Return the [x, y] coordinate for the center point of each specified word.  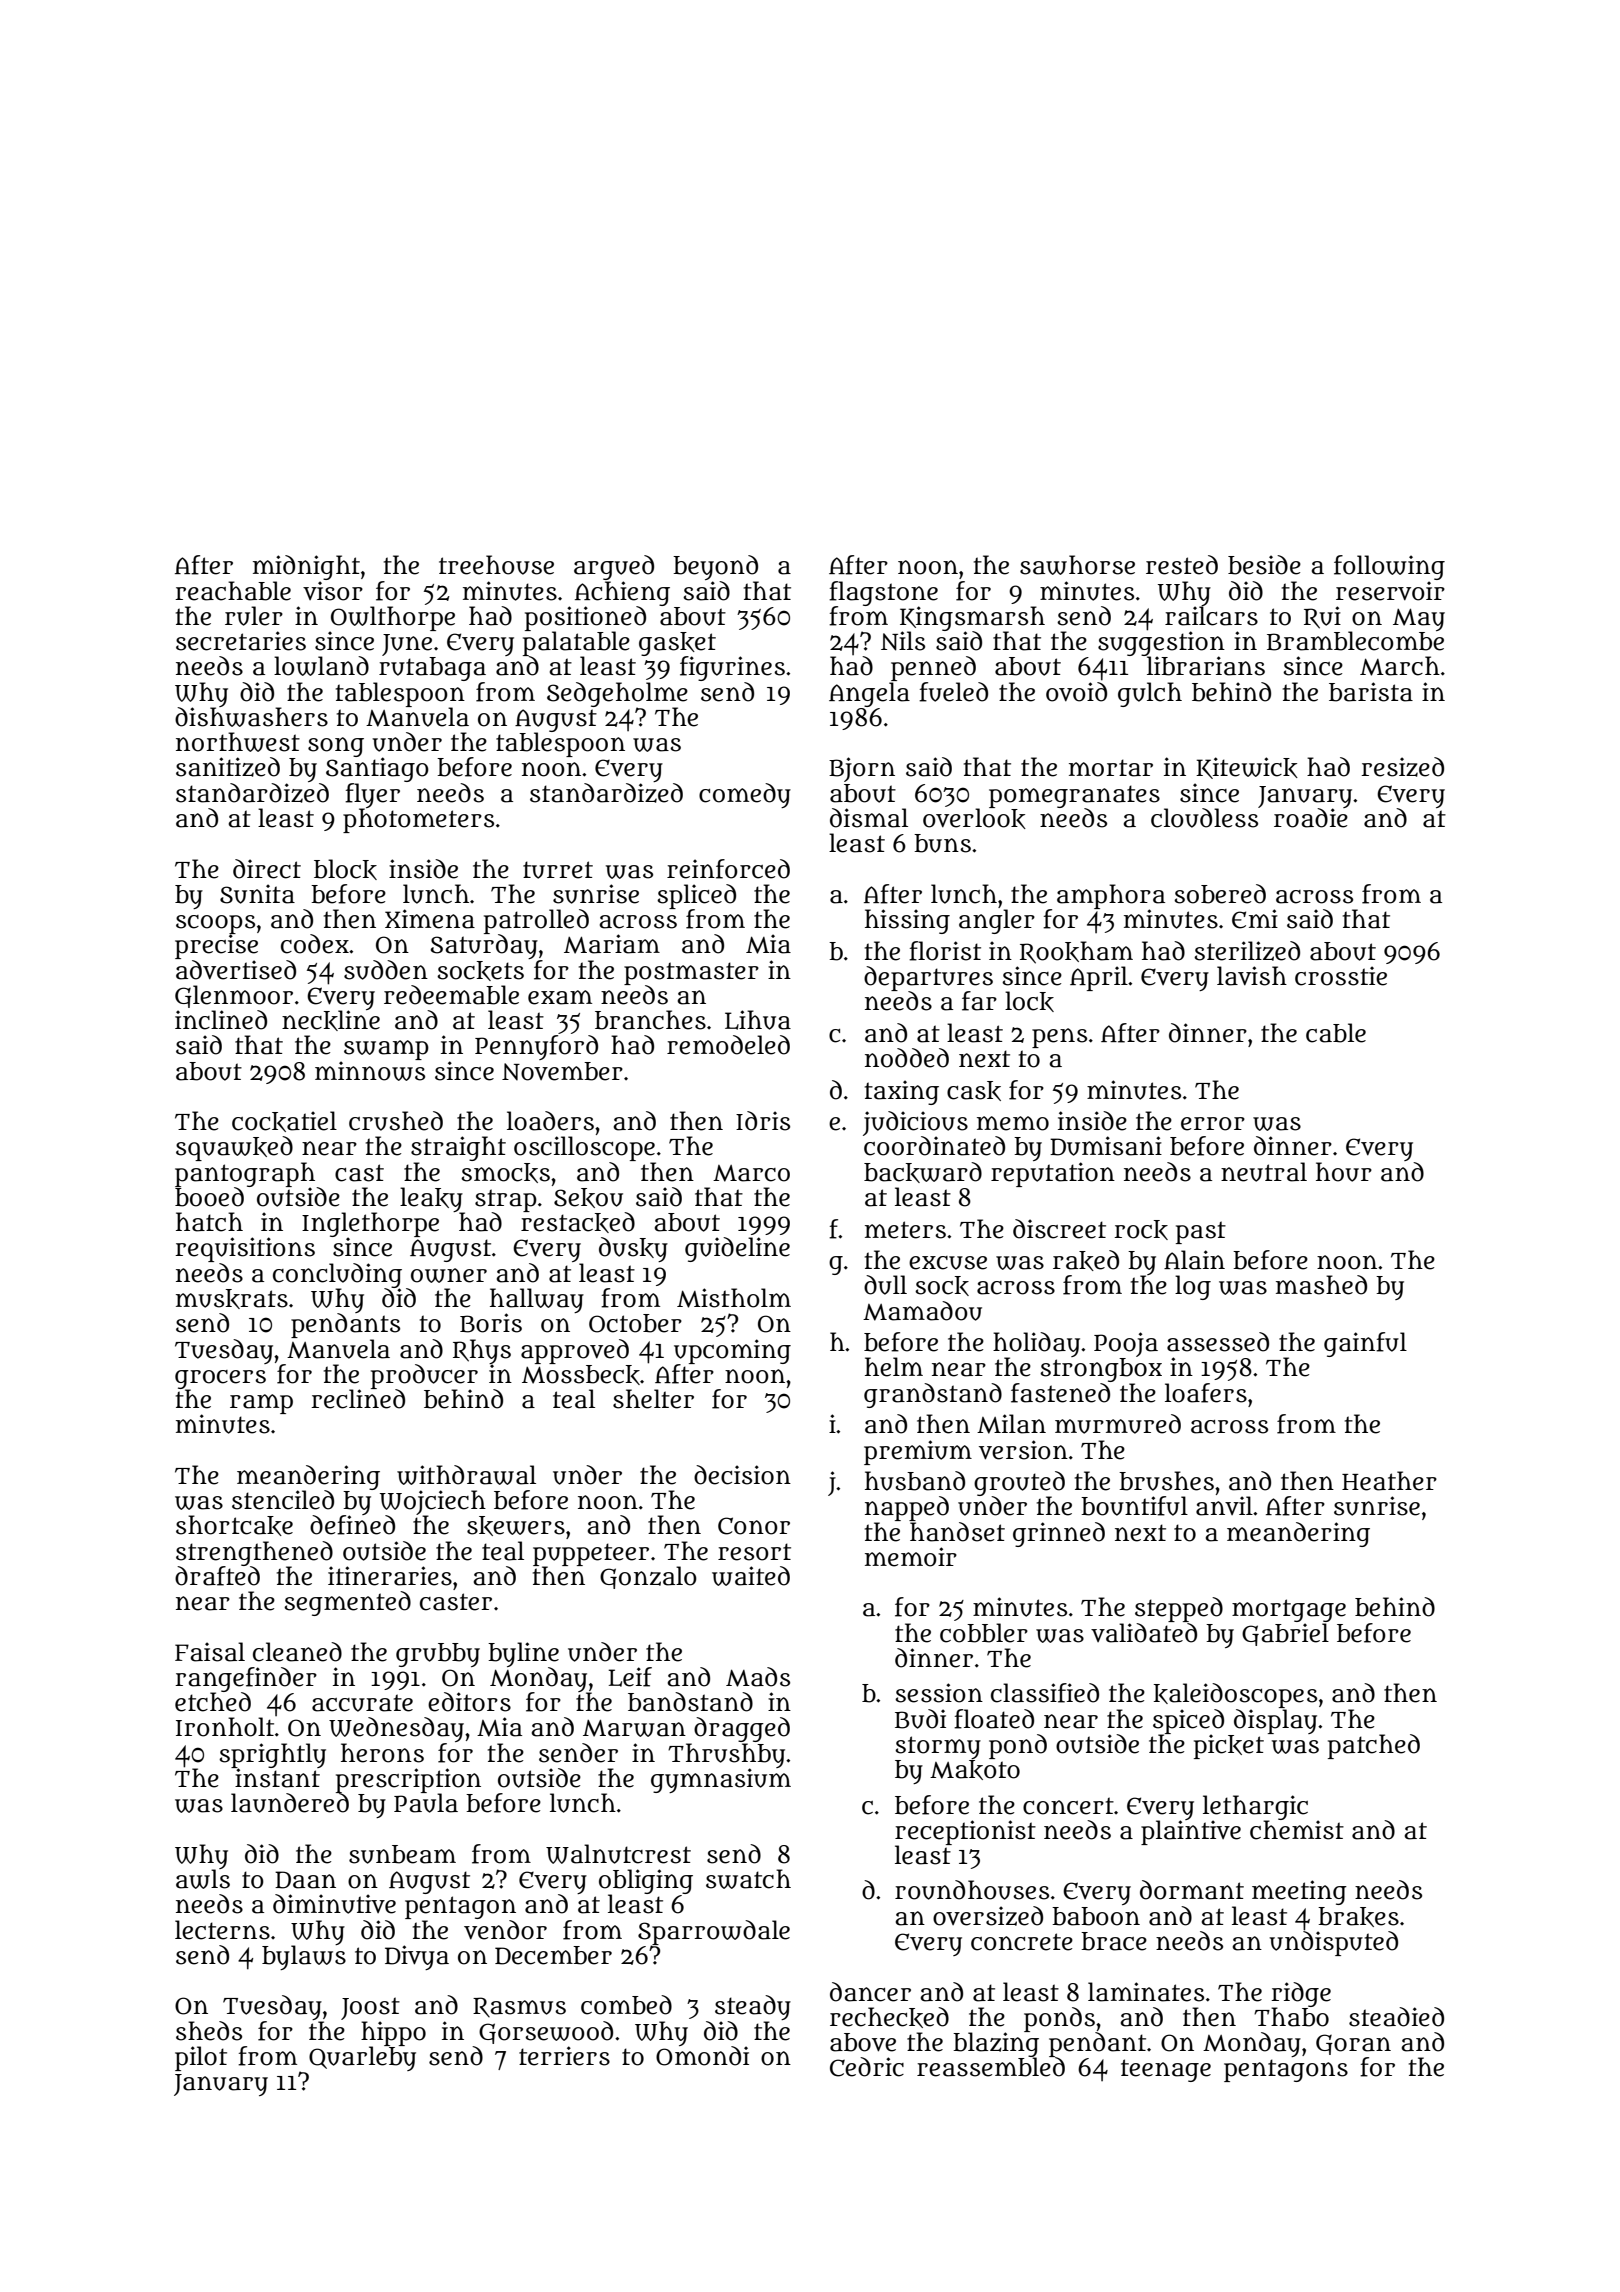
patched [1374, 1746]
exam [560, 997]
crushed [396, 1121]
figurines [732, 668]
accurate [362, 1703]
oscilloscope [584, 1148]
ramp [261, 1404]
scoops [215, 924]
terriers [564, 2056]
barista [1371, 692]
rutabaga [432, 669]
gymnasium [721, 1780]
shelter [653, 1399]
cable [1336, 1033]
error [1213, 1124]
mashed [1321, 1285]
